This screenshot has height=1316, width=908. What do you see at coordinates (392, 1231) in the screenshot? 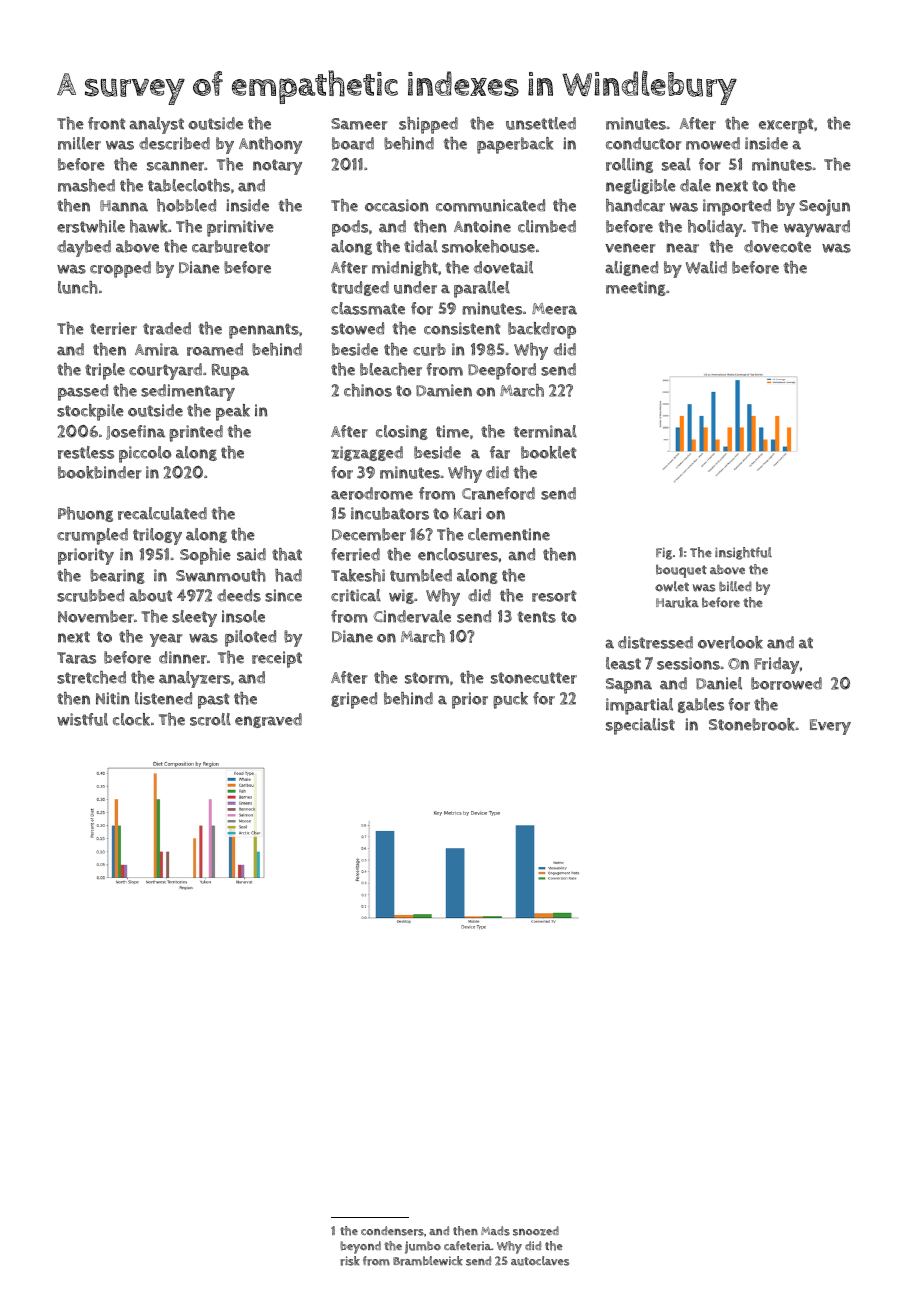
I see `condensers` at bounding box center [392, 1231].
